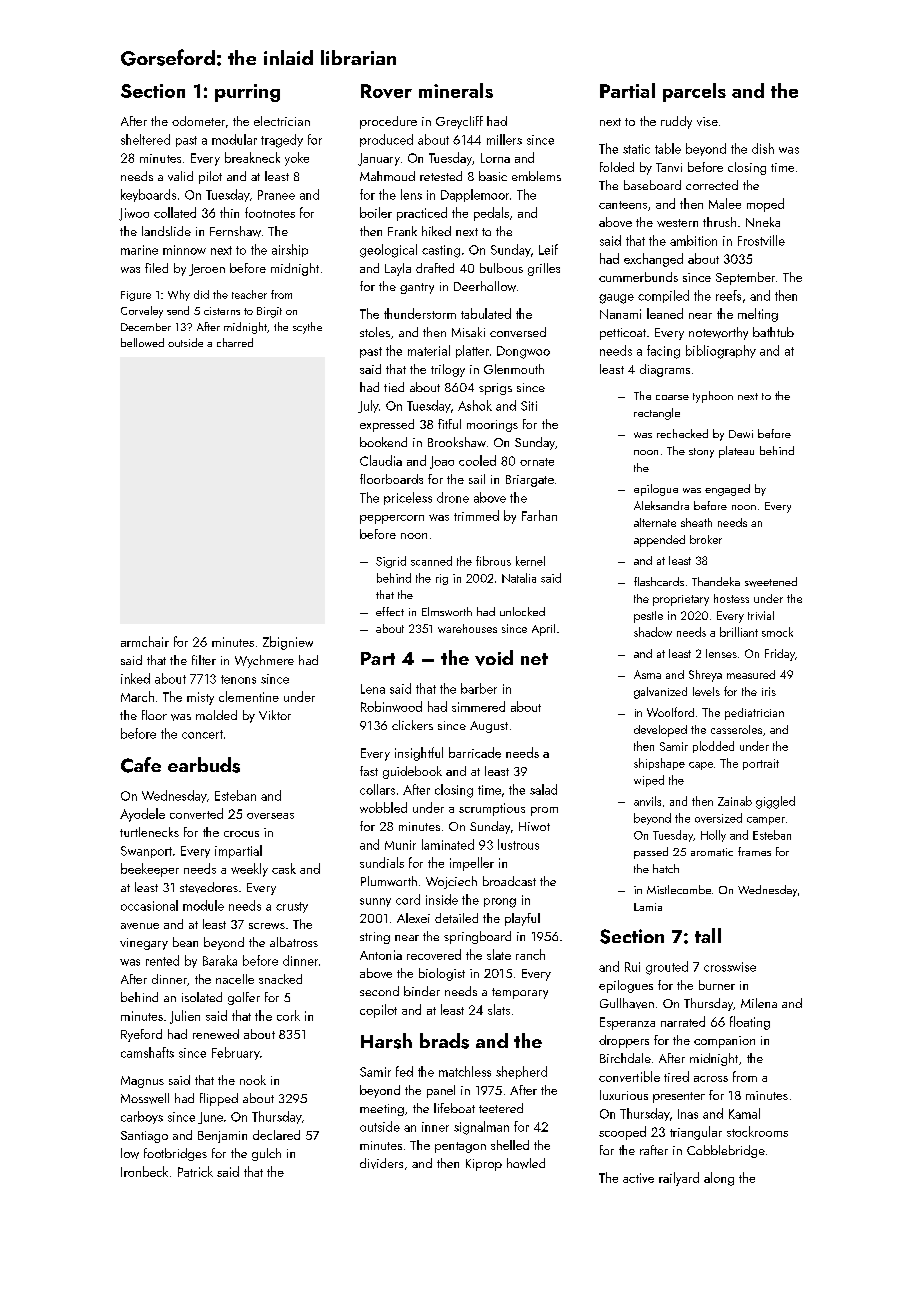 The height and width of the screenshot is (1308, 924). Describe the element at coordinates (145, 641) in the screenshot. I see `armchair` at that location.
